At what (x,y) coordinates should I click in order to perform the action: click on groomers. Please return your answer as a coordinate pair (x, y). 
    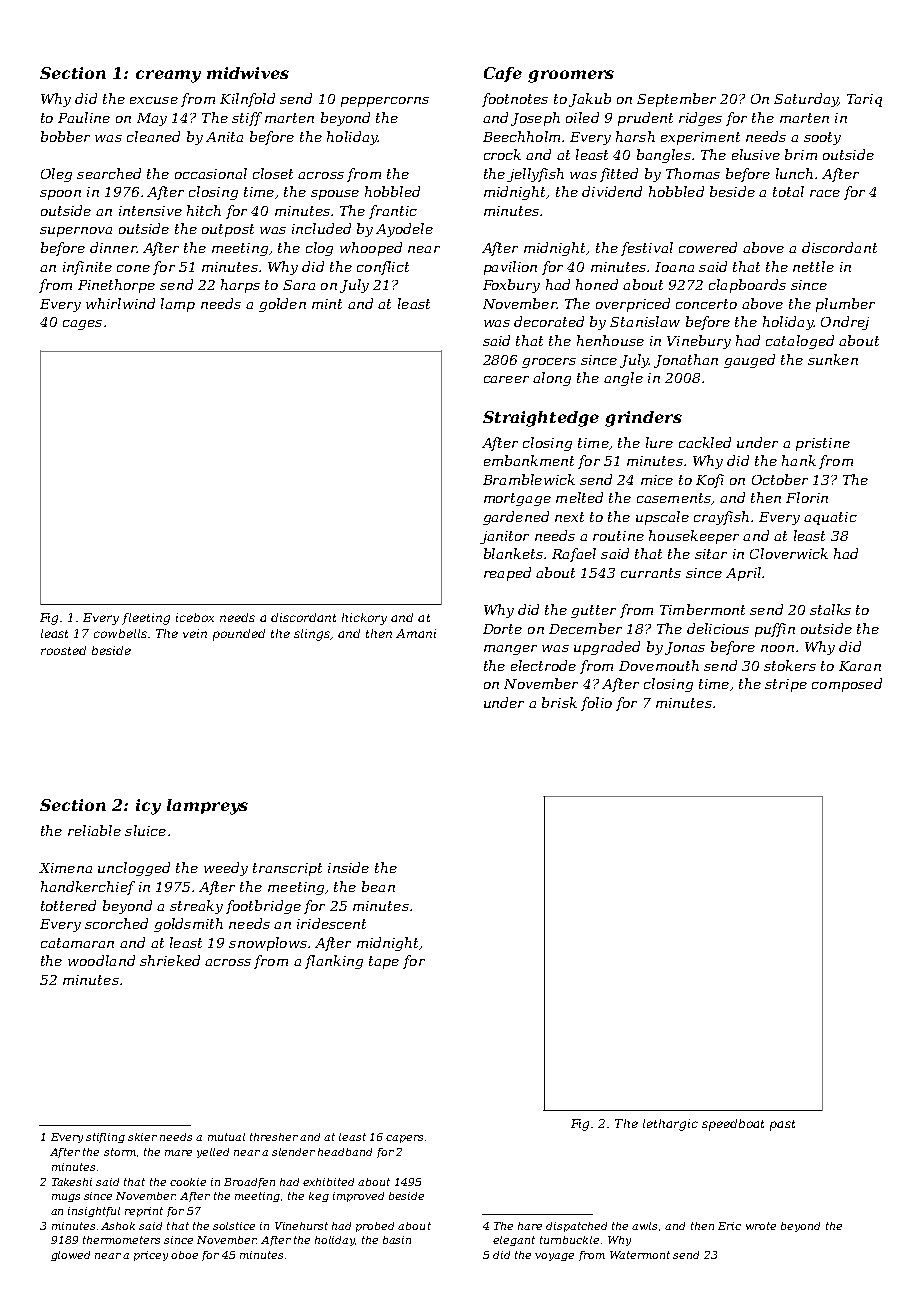
    Looking at the image, I should click on (571, 76).
